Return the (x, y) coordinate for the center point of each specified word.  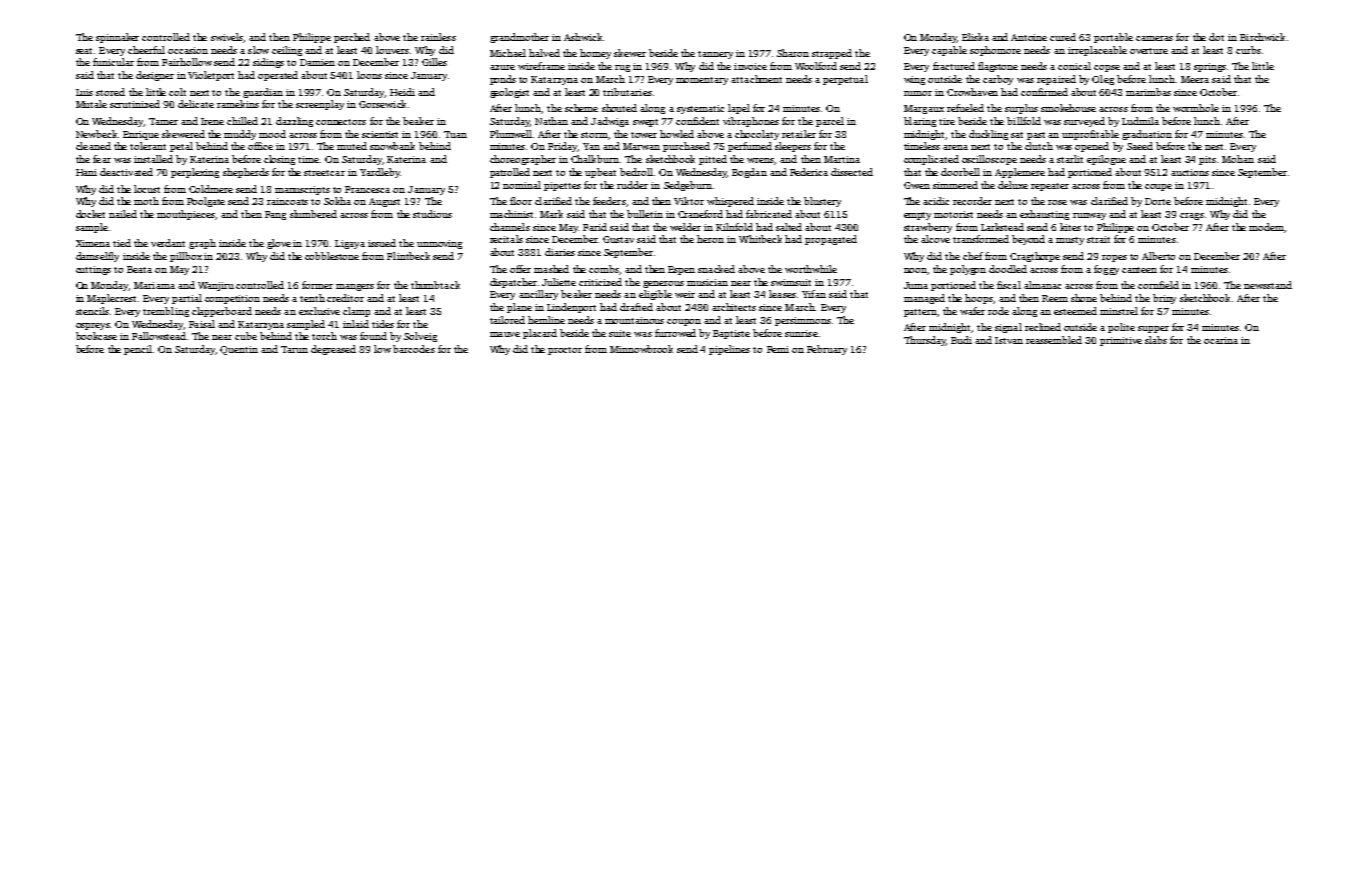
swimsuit (791, 282)
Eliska (975, 37)
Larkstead (1002, 227)
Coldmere (211, 189)
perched (352, 38)
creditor (345, 298)
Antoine (1029, 37)
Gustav (618, 239)
